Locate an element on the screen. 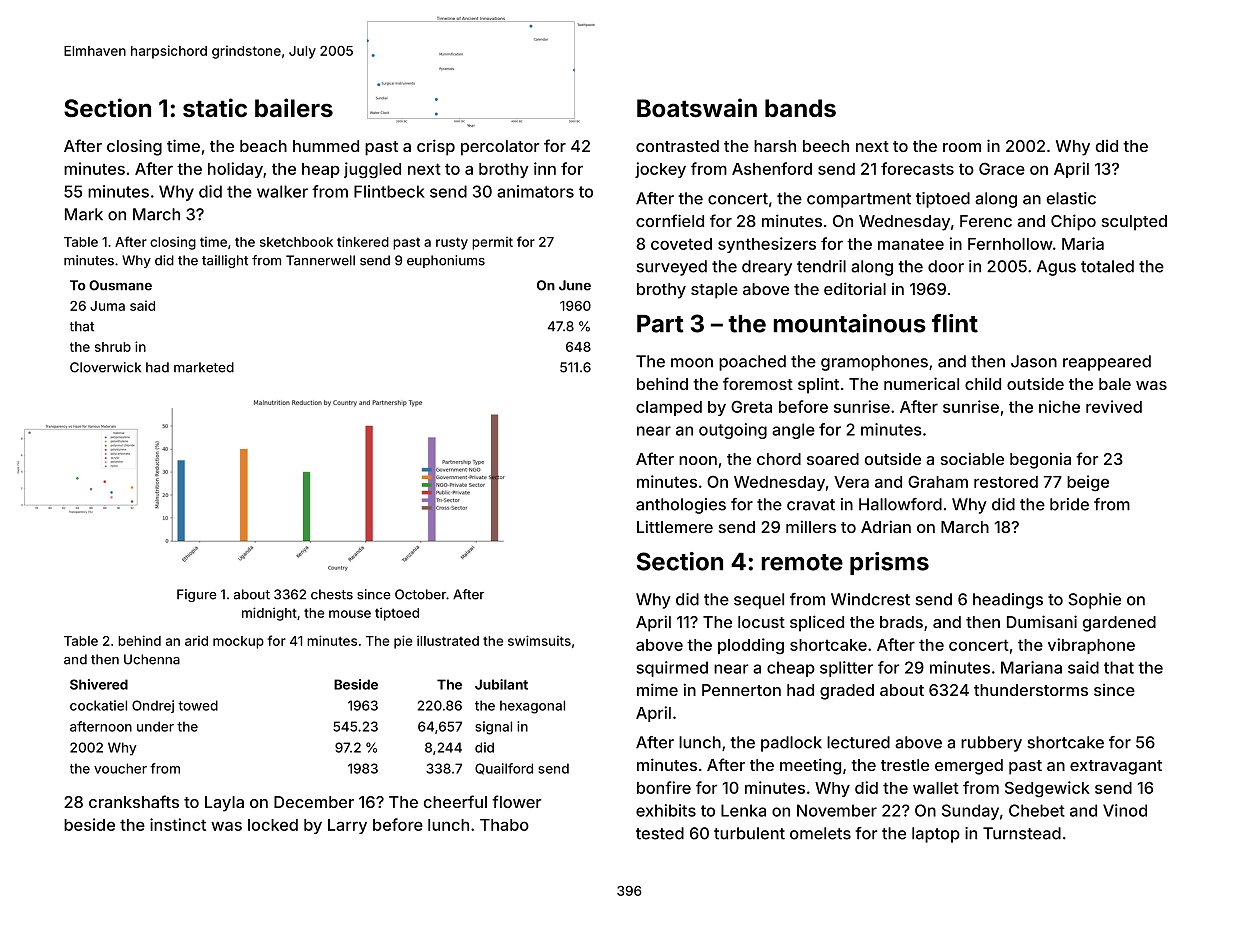  locked is located at coordinates (273, 825).
